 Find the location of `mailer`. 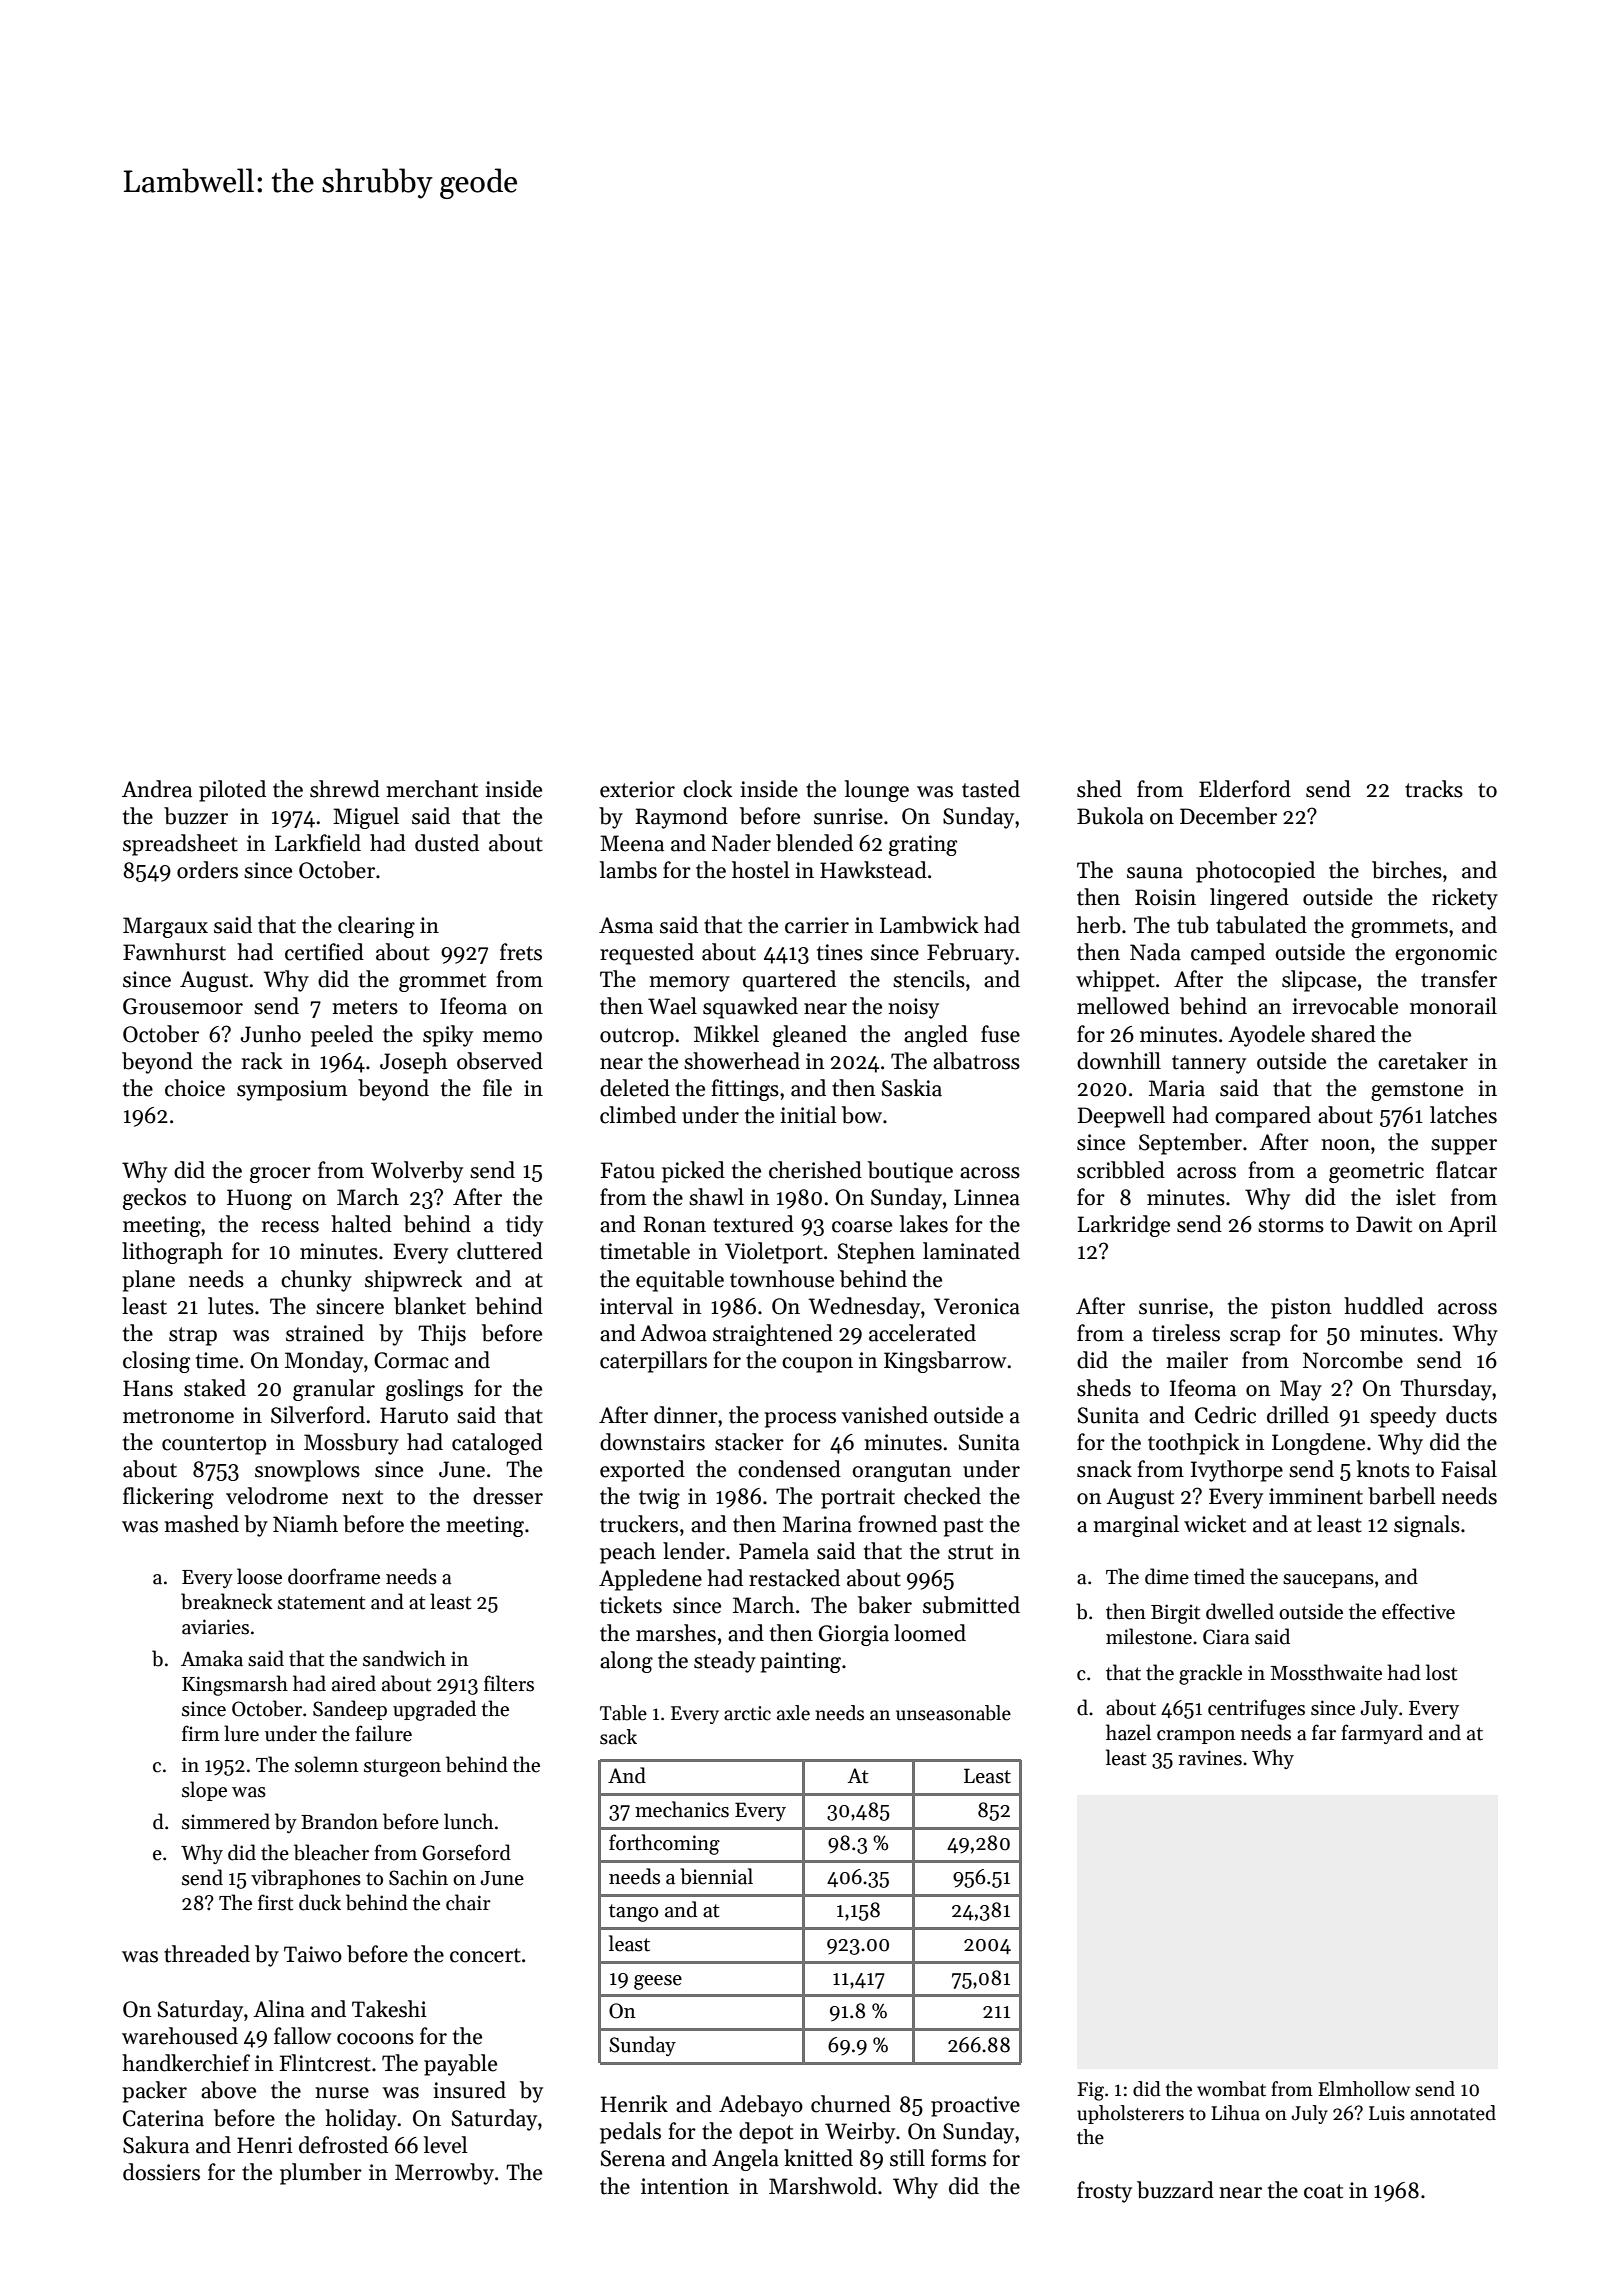

mailer is located at coordinates (1197, 1360).
